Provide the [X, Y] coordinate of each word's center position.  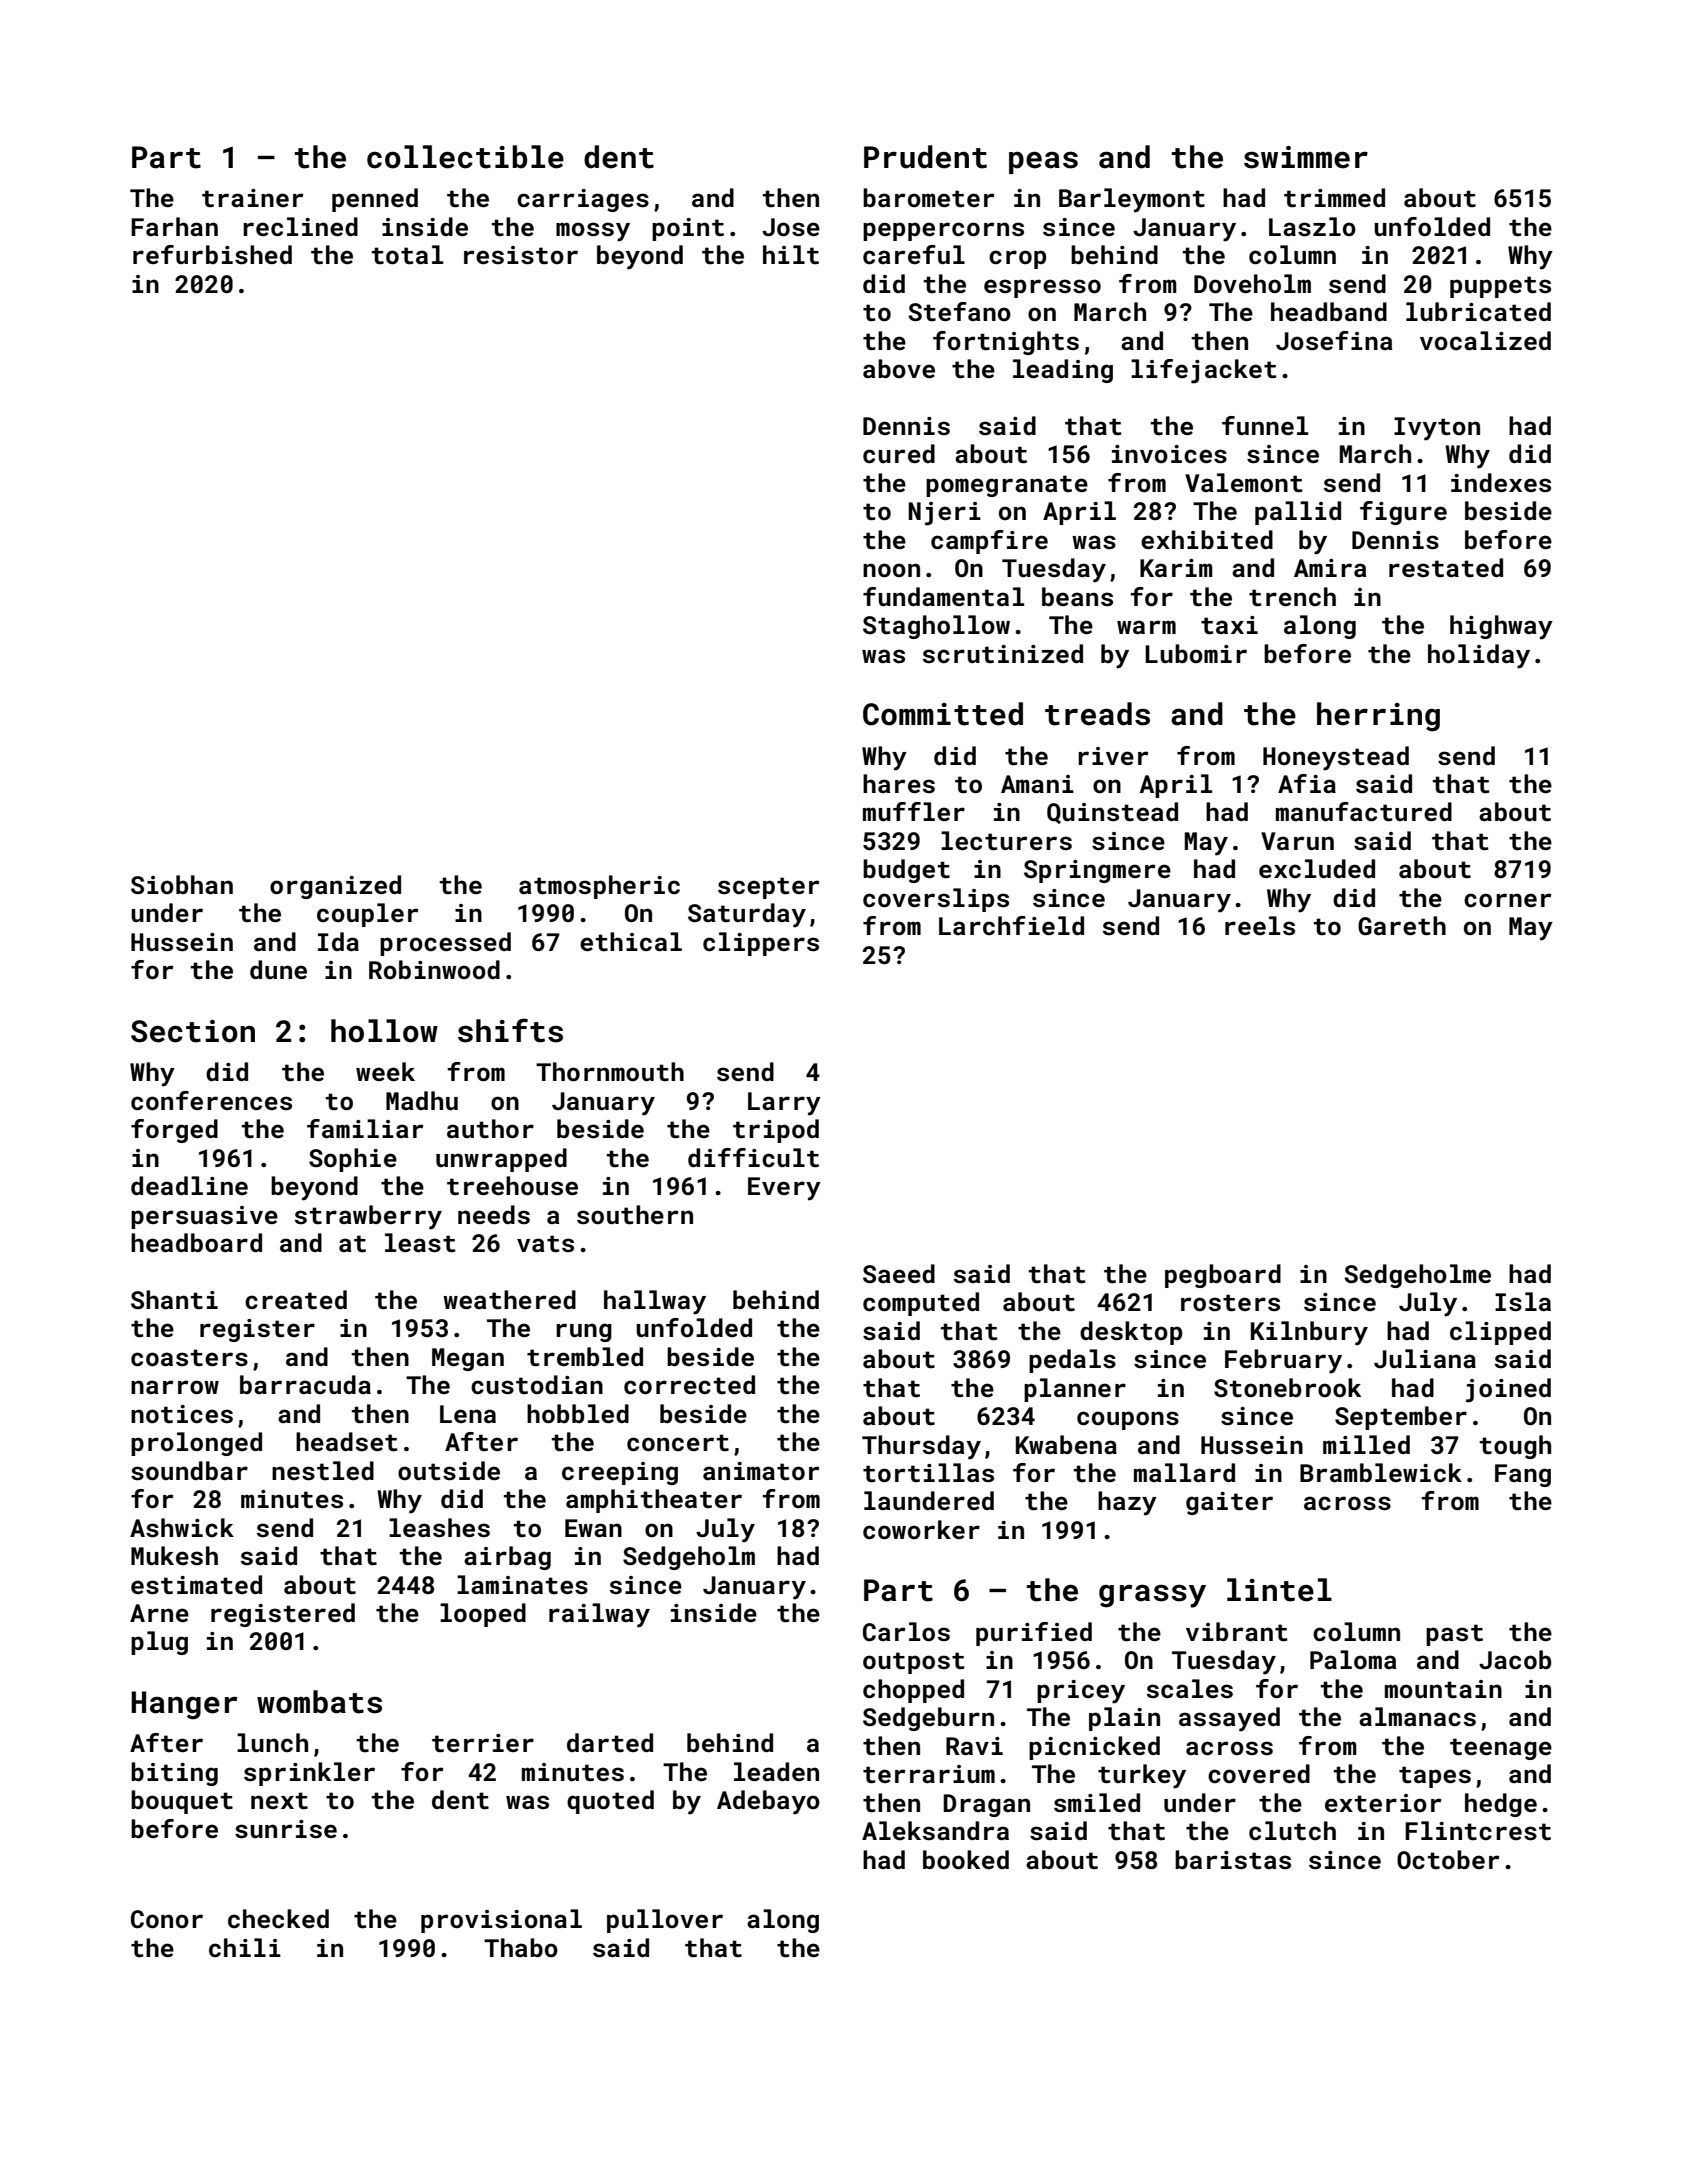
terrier [483, 1743]
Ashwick [182, 1528]
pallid [1298, 513]
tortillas [928, 1473]
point [688, 229]
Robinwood [434, 969]
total [407, 255]
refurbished [212, 255]
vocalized [1485, 340]
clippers [761, 944]
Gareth [1402, 926]
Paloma [1353, 1659]
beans [1077, 597]
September [1401, 1418]
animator [761, 1471]
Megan [468, 1359]
